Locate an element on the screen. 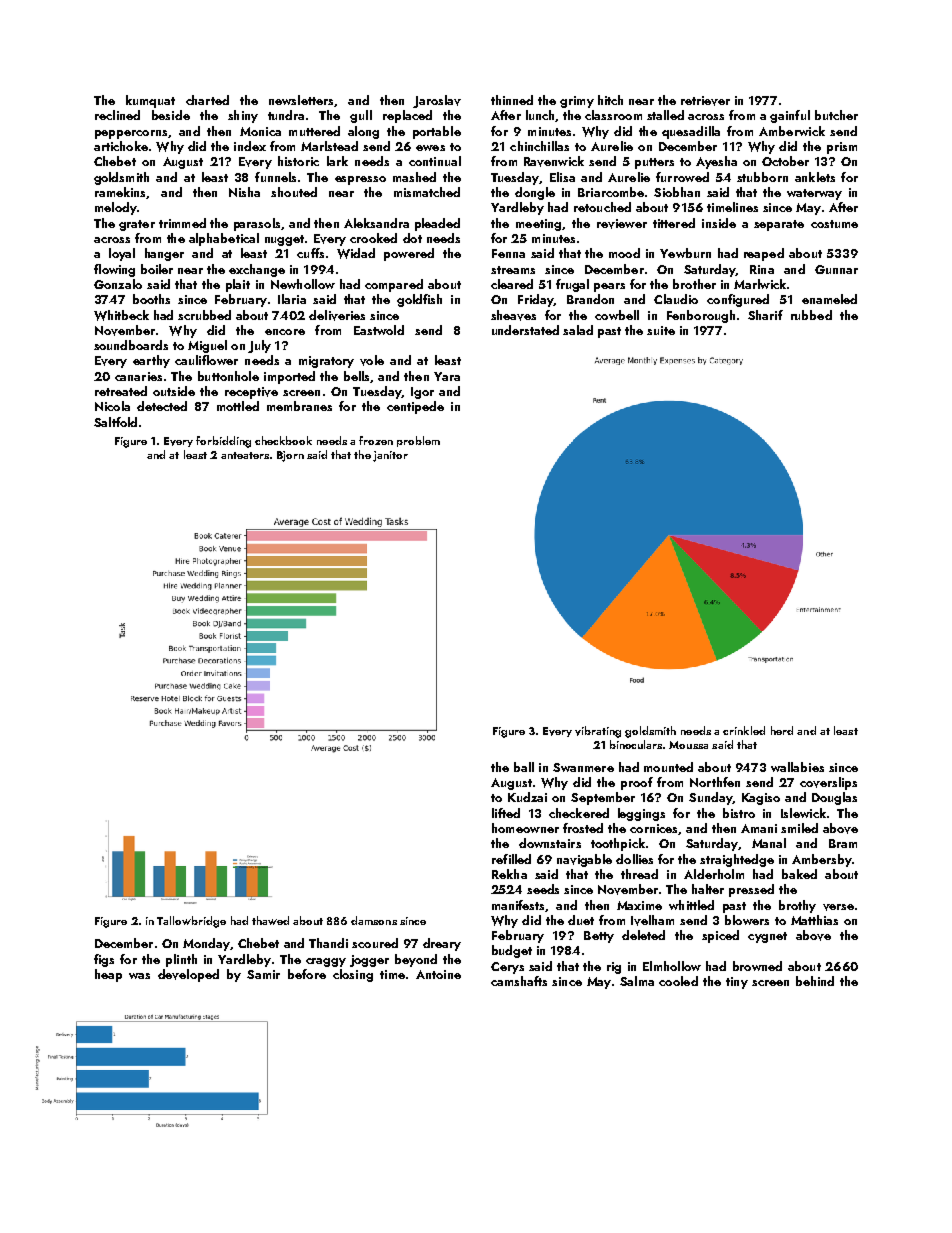  Moussa is located at coordinates (688, 745).
